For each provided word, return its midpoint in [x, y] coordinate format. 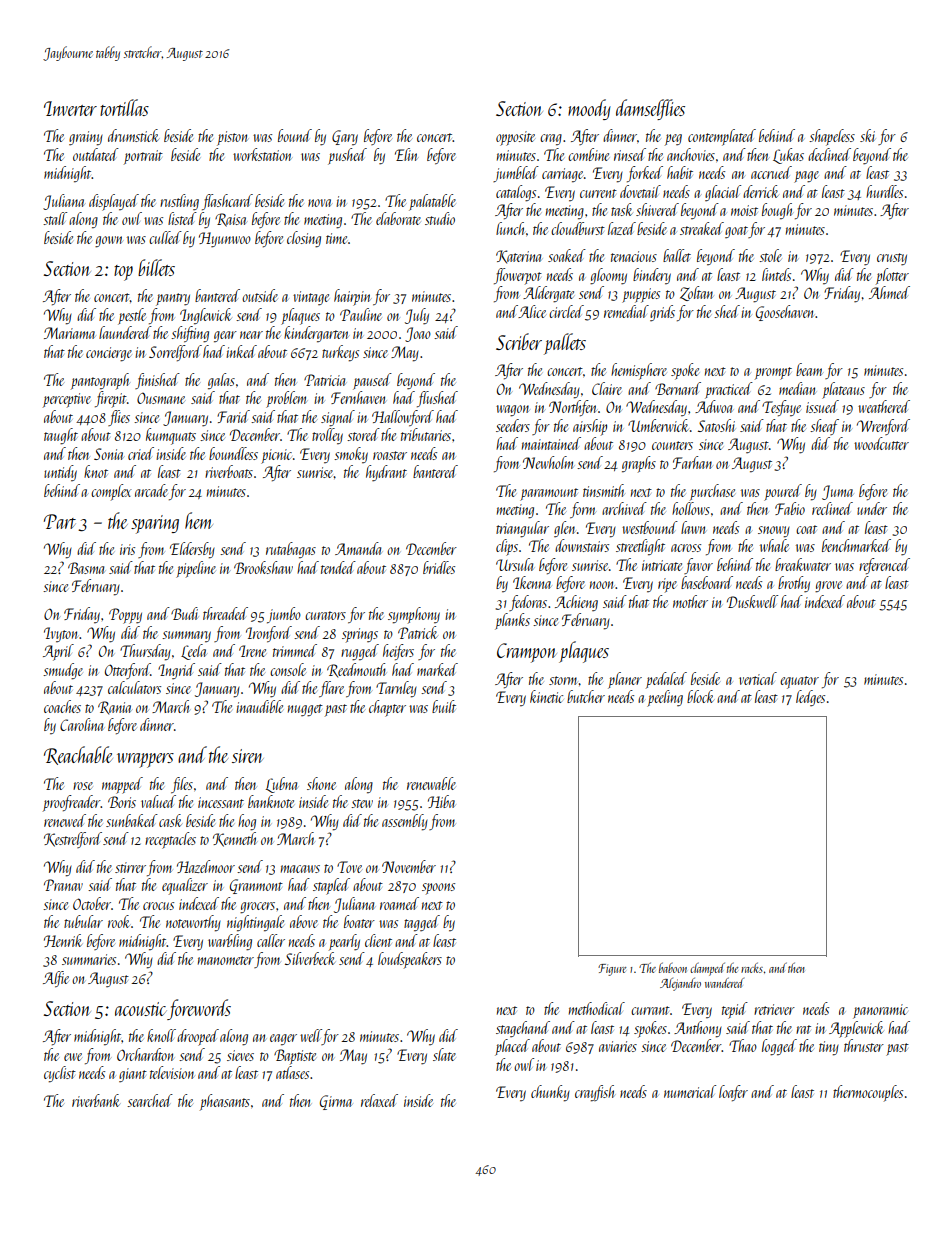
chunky [550, 1093]
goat [736, 232]
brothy [794, 584]
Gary [345, 137]
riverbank [96, 1100]
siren [248, 756]
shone [321, 783]
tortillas [124, 107]
